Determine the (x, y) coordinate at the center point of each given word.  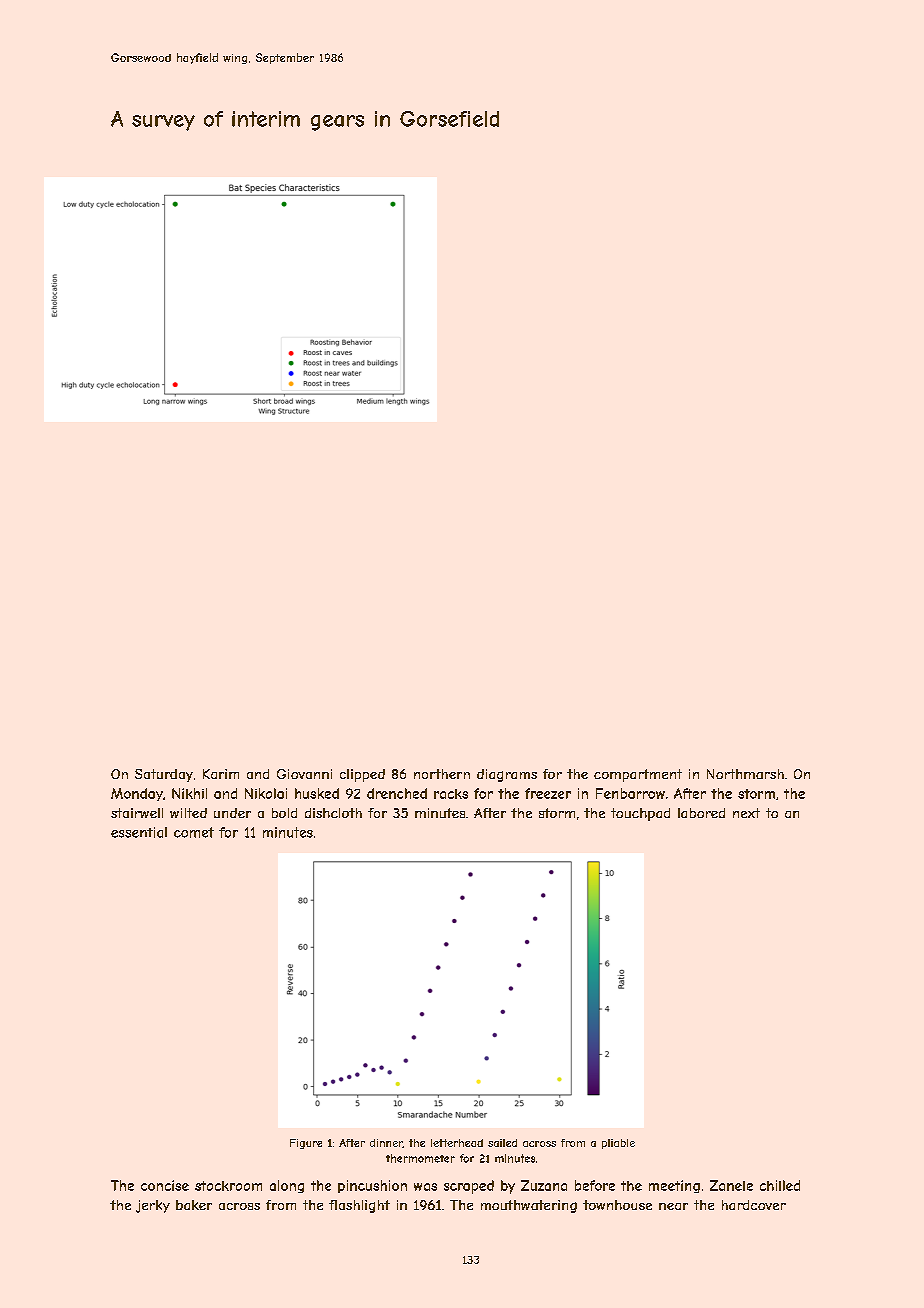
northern (442, 774)
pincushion (372, 1186)
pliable (618, 1144)
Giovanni (304, 774)
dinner (386, 1143)
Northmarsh (745, 774)
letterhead (457, 1143)
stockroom (228, 1186)
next (746, 813)
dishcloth (333, 813)
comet (194, 832)
